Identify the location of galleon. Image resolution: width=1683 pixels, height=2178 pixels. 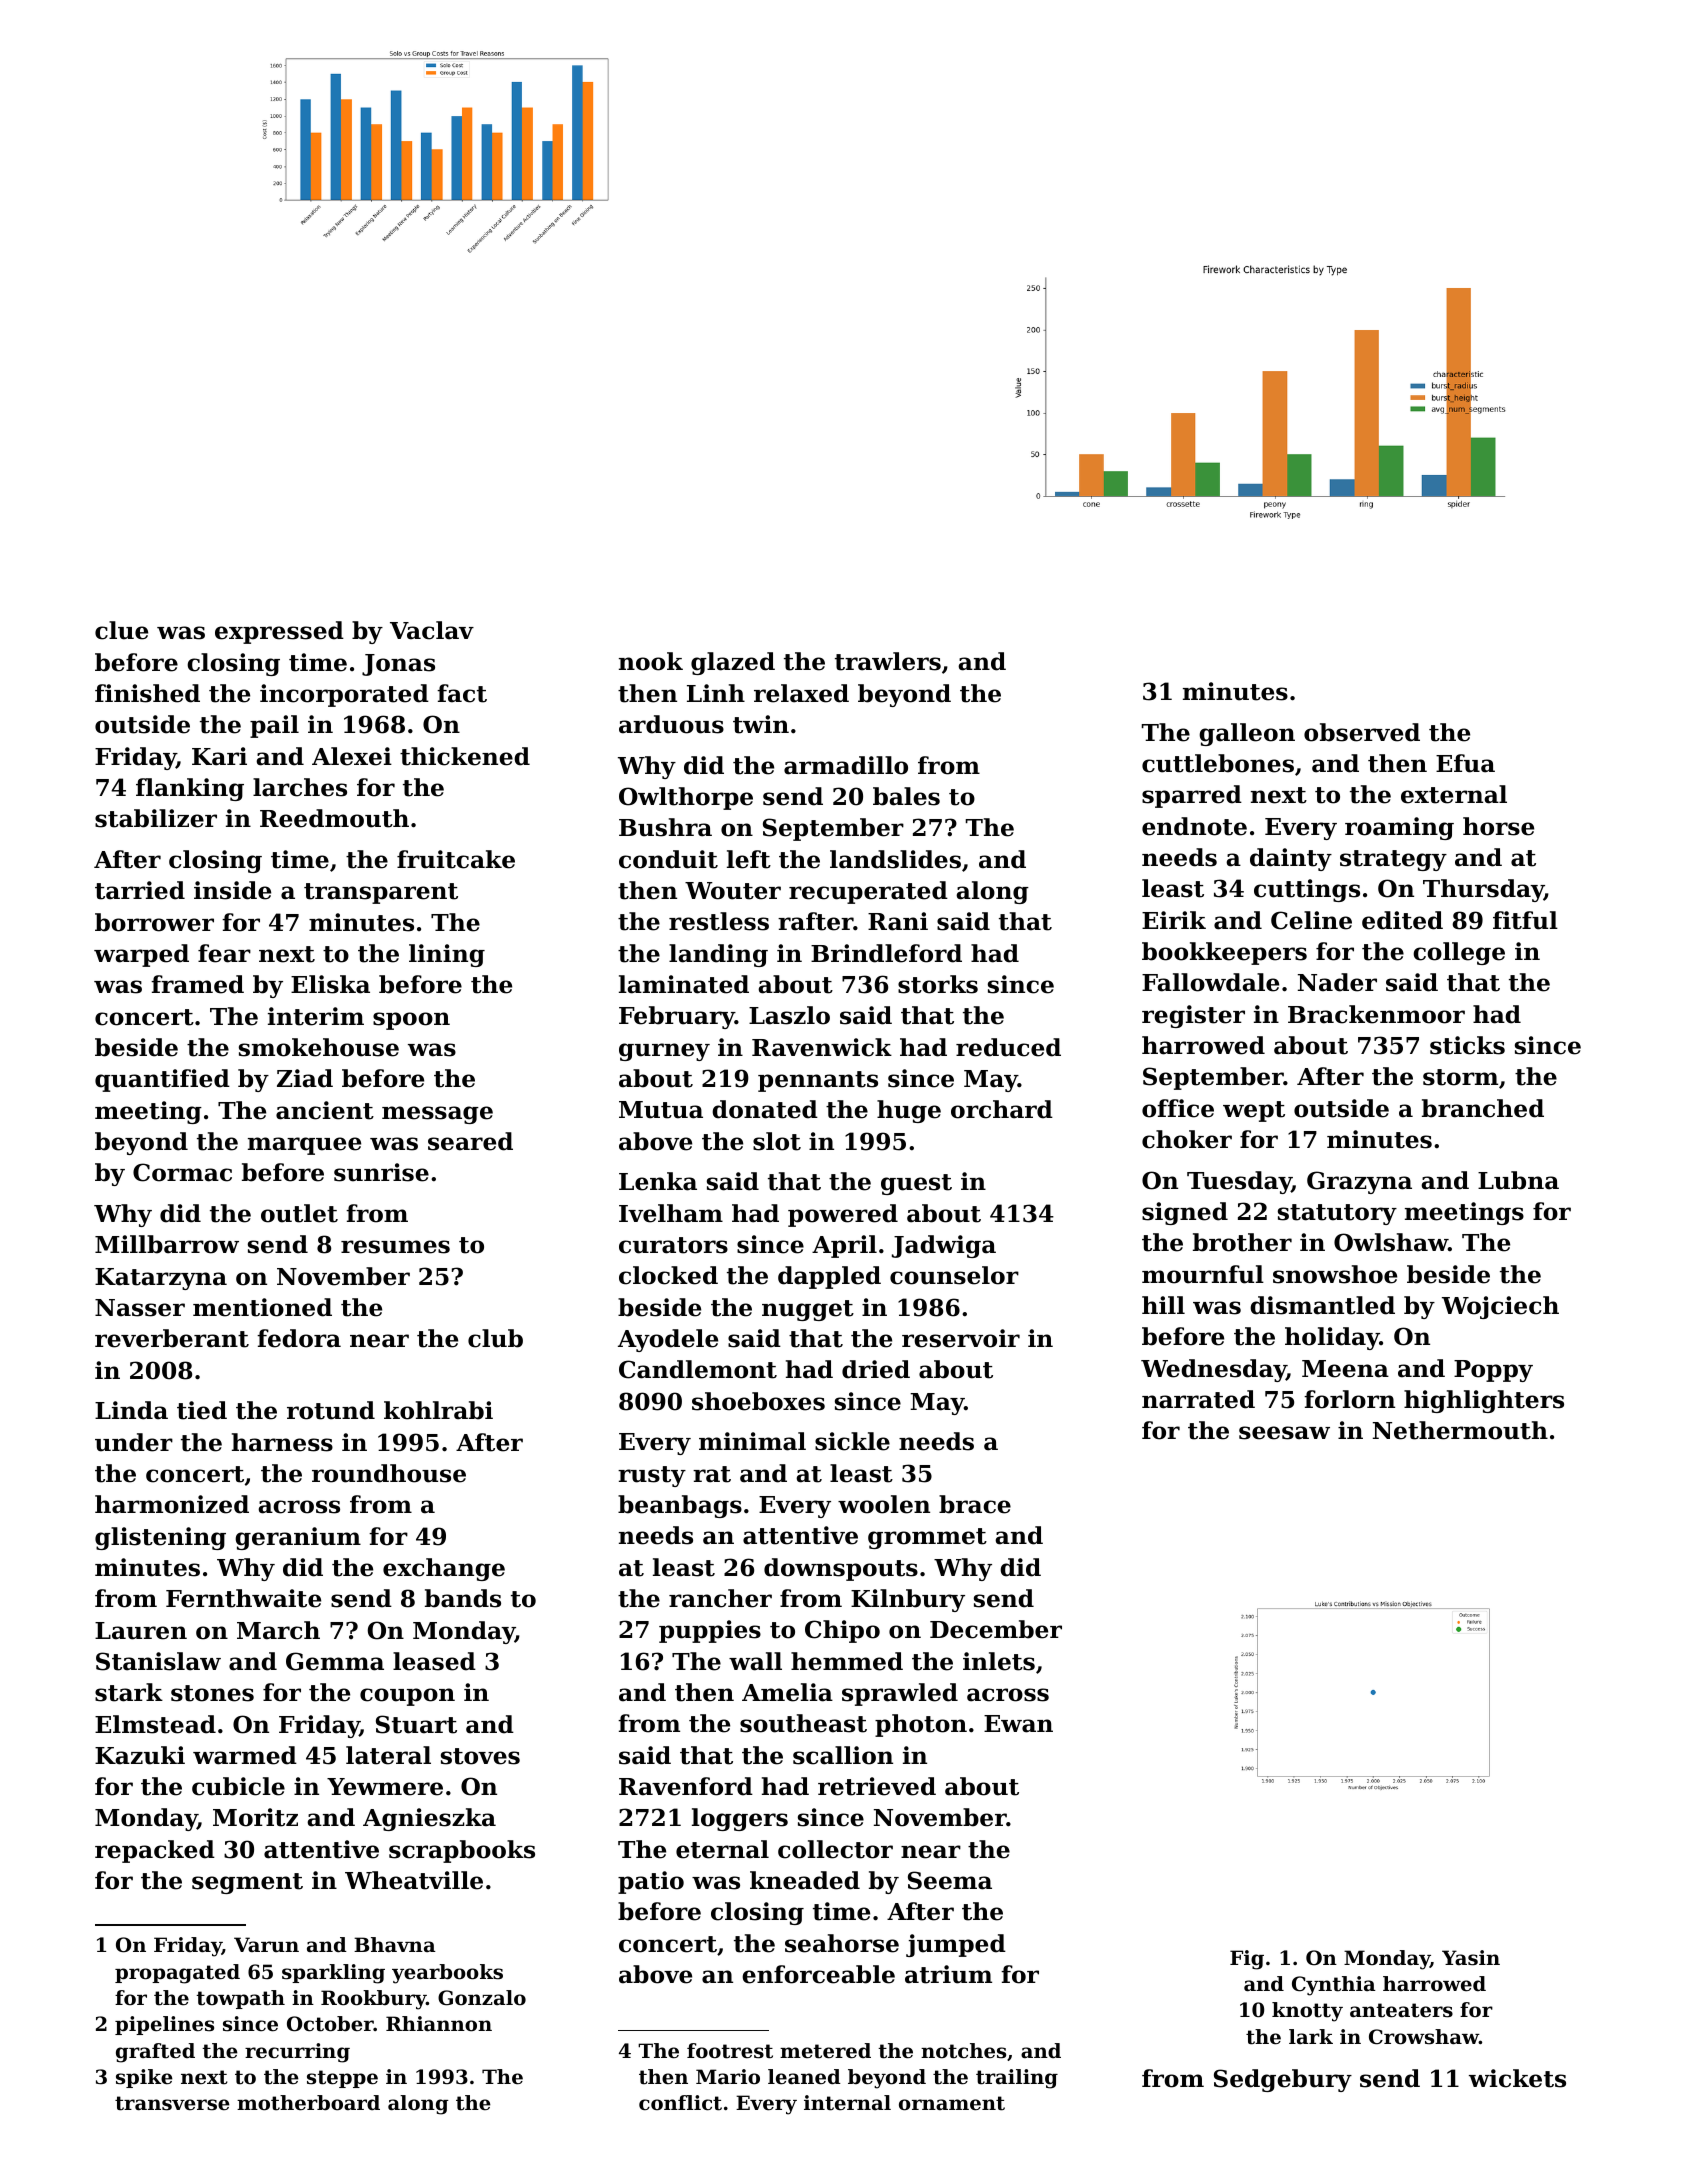
(1247, 734).
